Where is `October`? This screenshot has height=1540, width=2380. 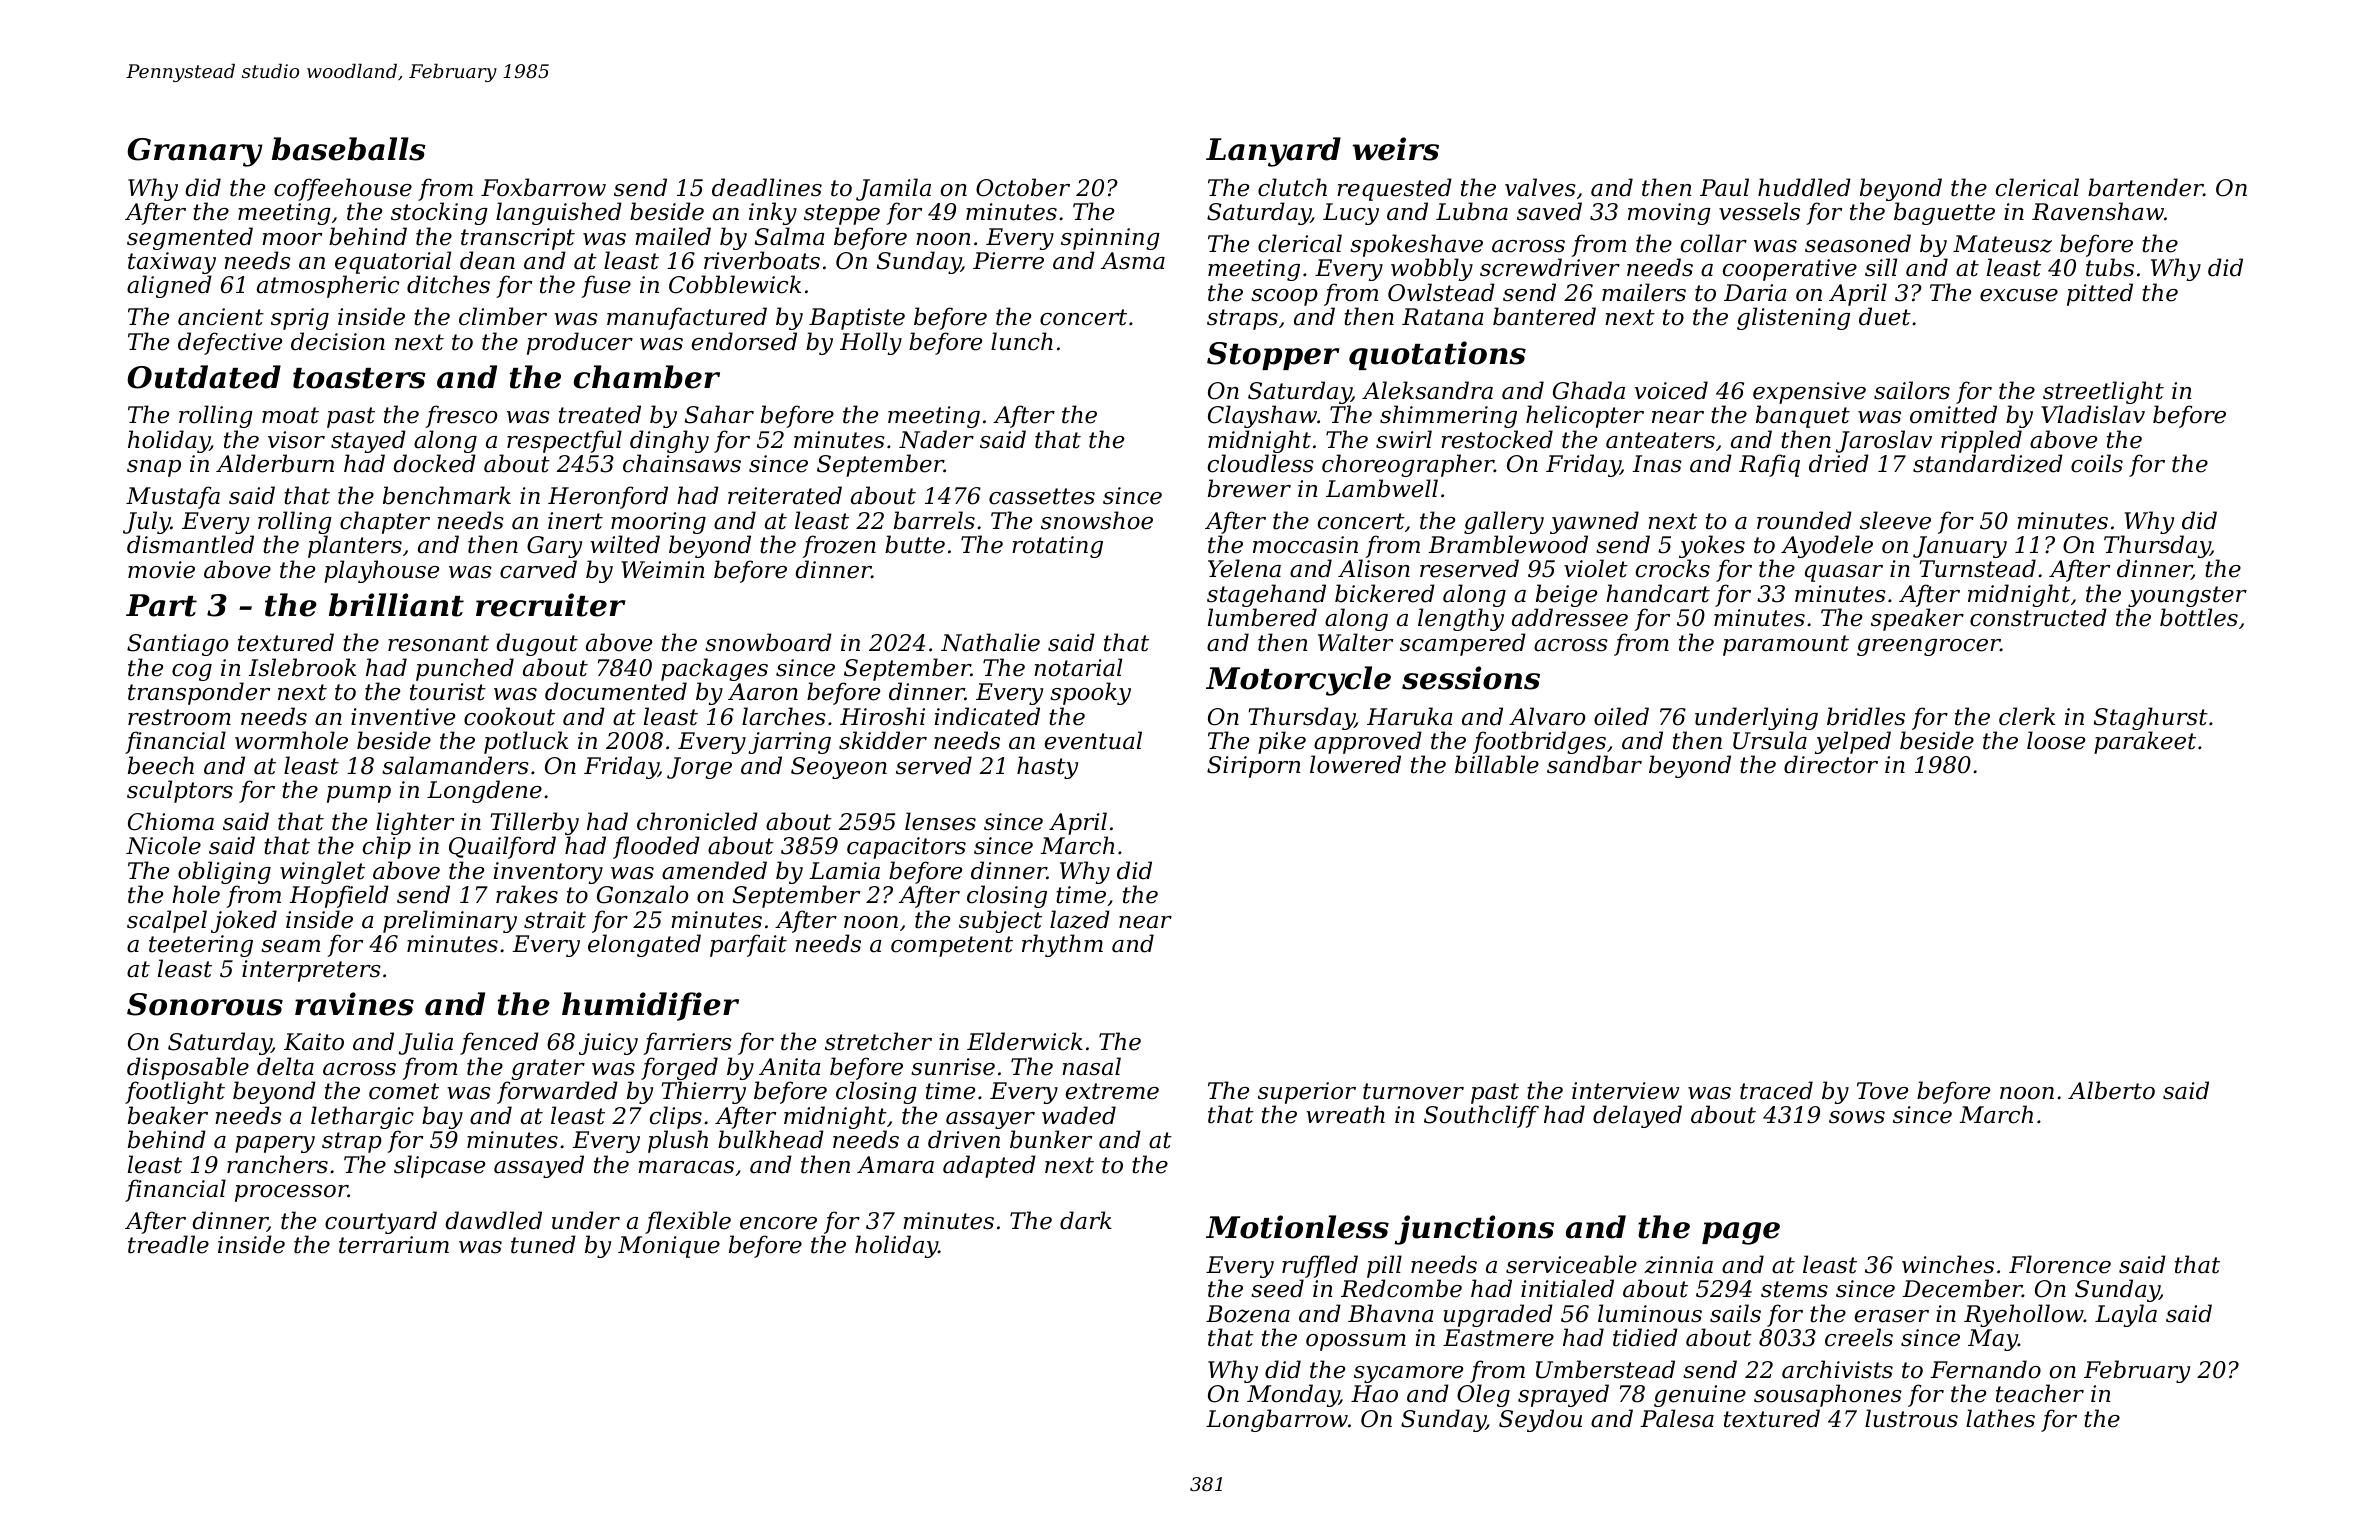
October is located at coordinates (1023, 187).
